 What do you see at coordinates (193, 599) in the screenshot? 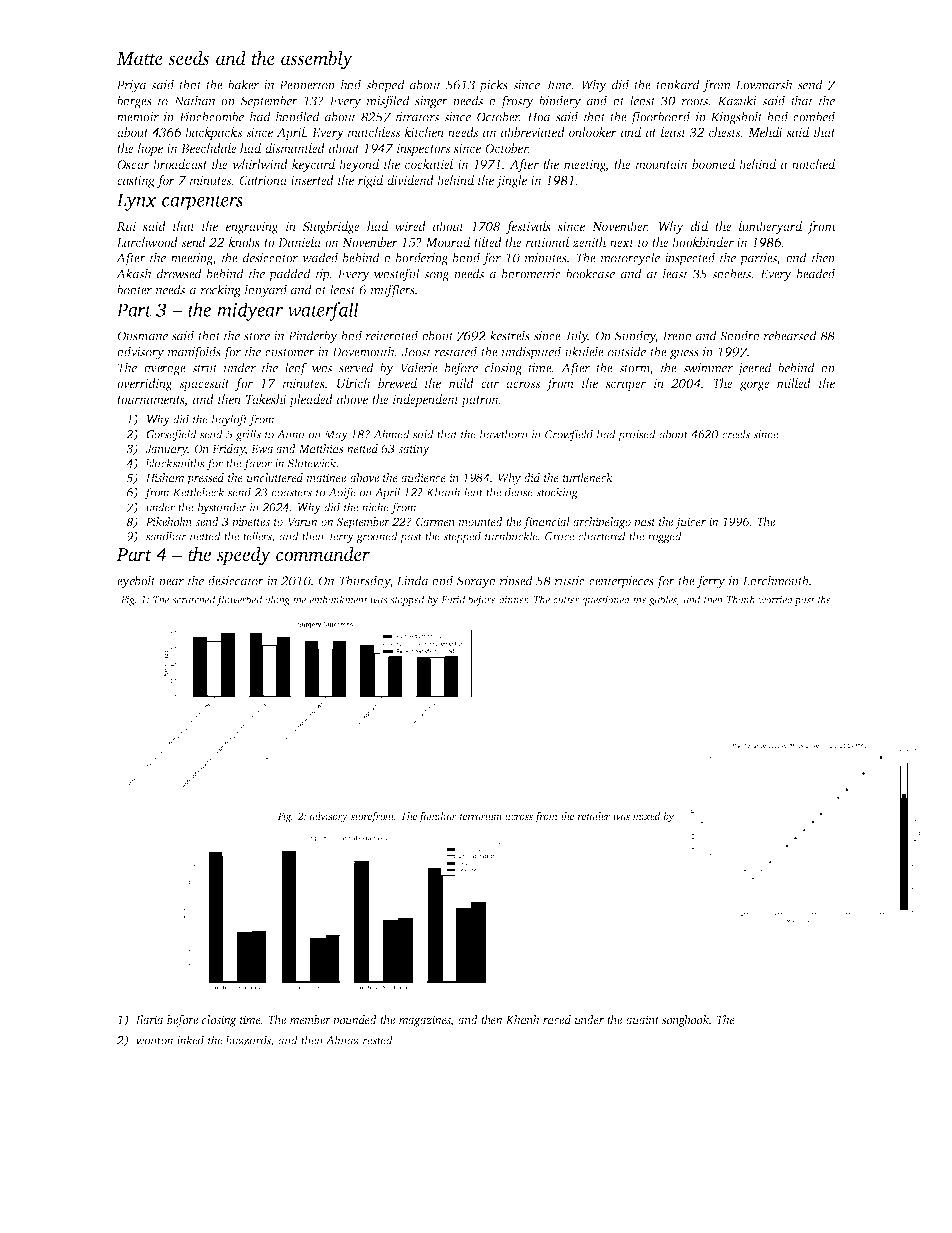
I see `scratched` at bounding box center [193, 599].
